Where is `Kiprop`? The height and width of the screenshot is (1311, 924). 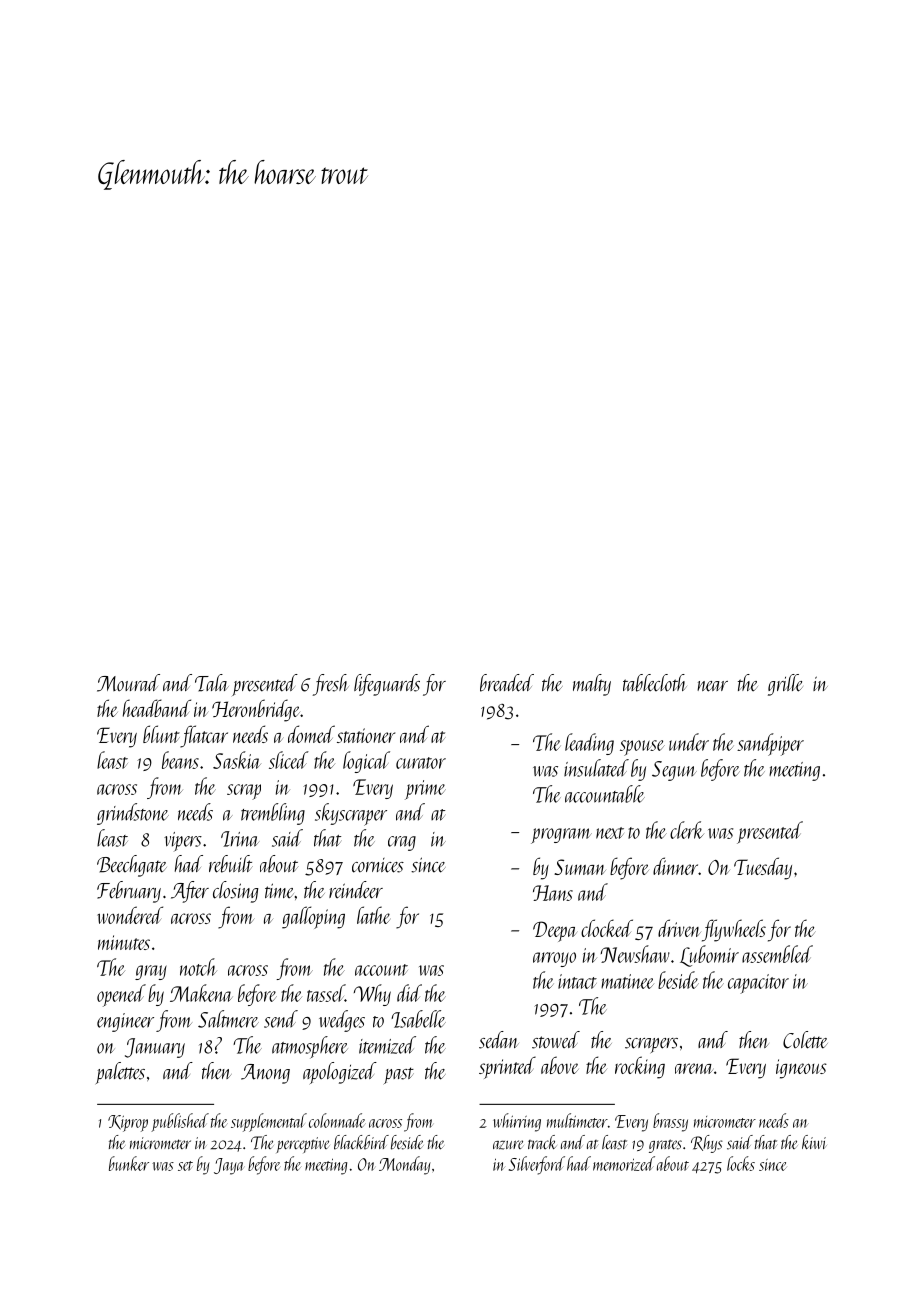
Kiprop is located at coordinates (128, 1123).
